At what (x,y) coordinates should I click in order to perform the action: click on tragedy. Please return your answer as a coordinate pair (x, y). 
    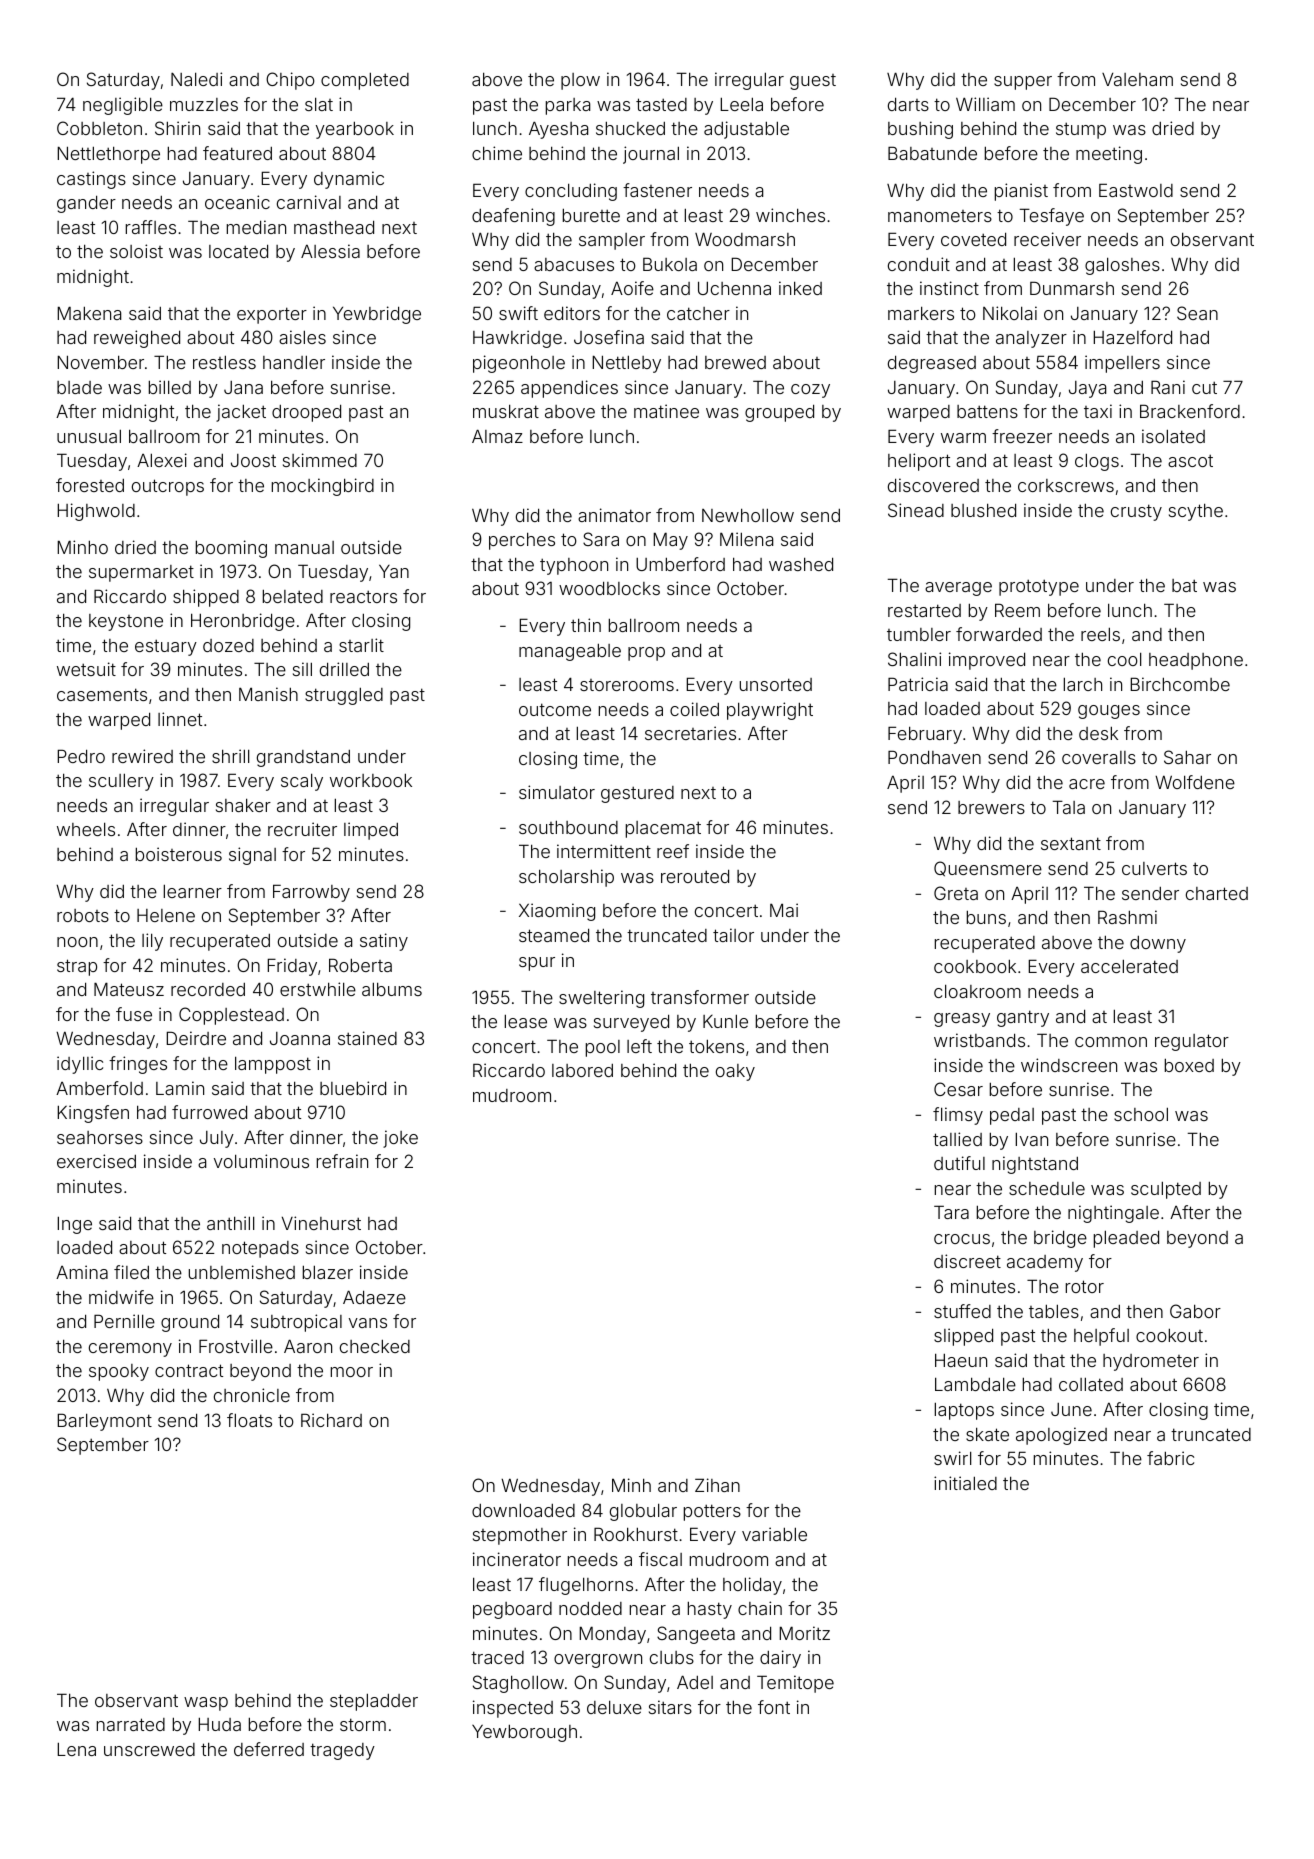
    Looking at the image, I should click on (342, 1751).
